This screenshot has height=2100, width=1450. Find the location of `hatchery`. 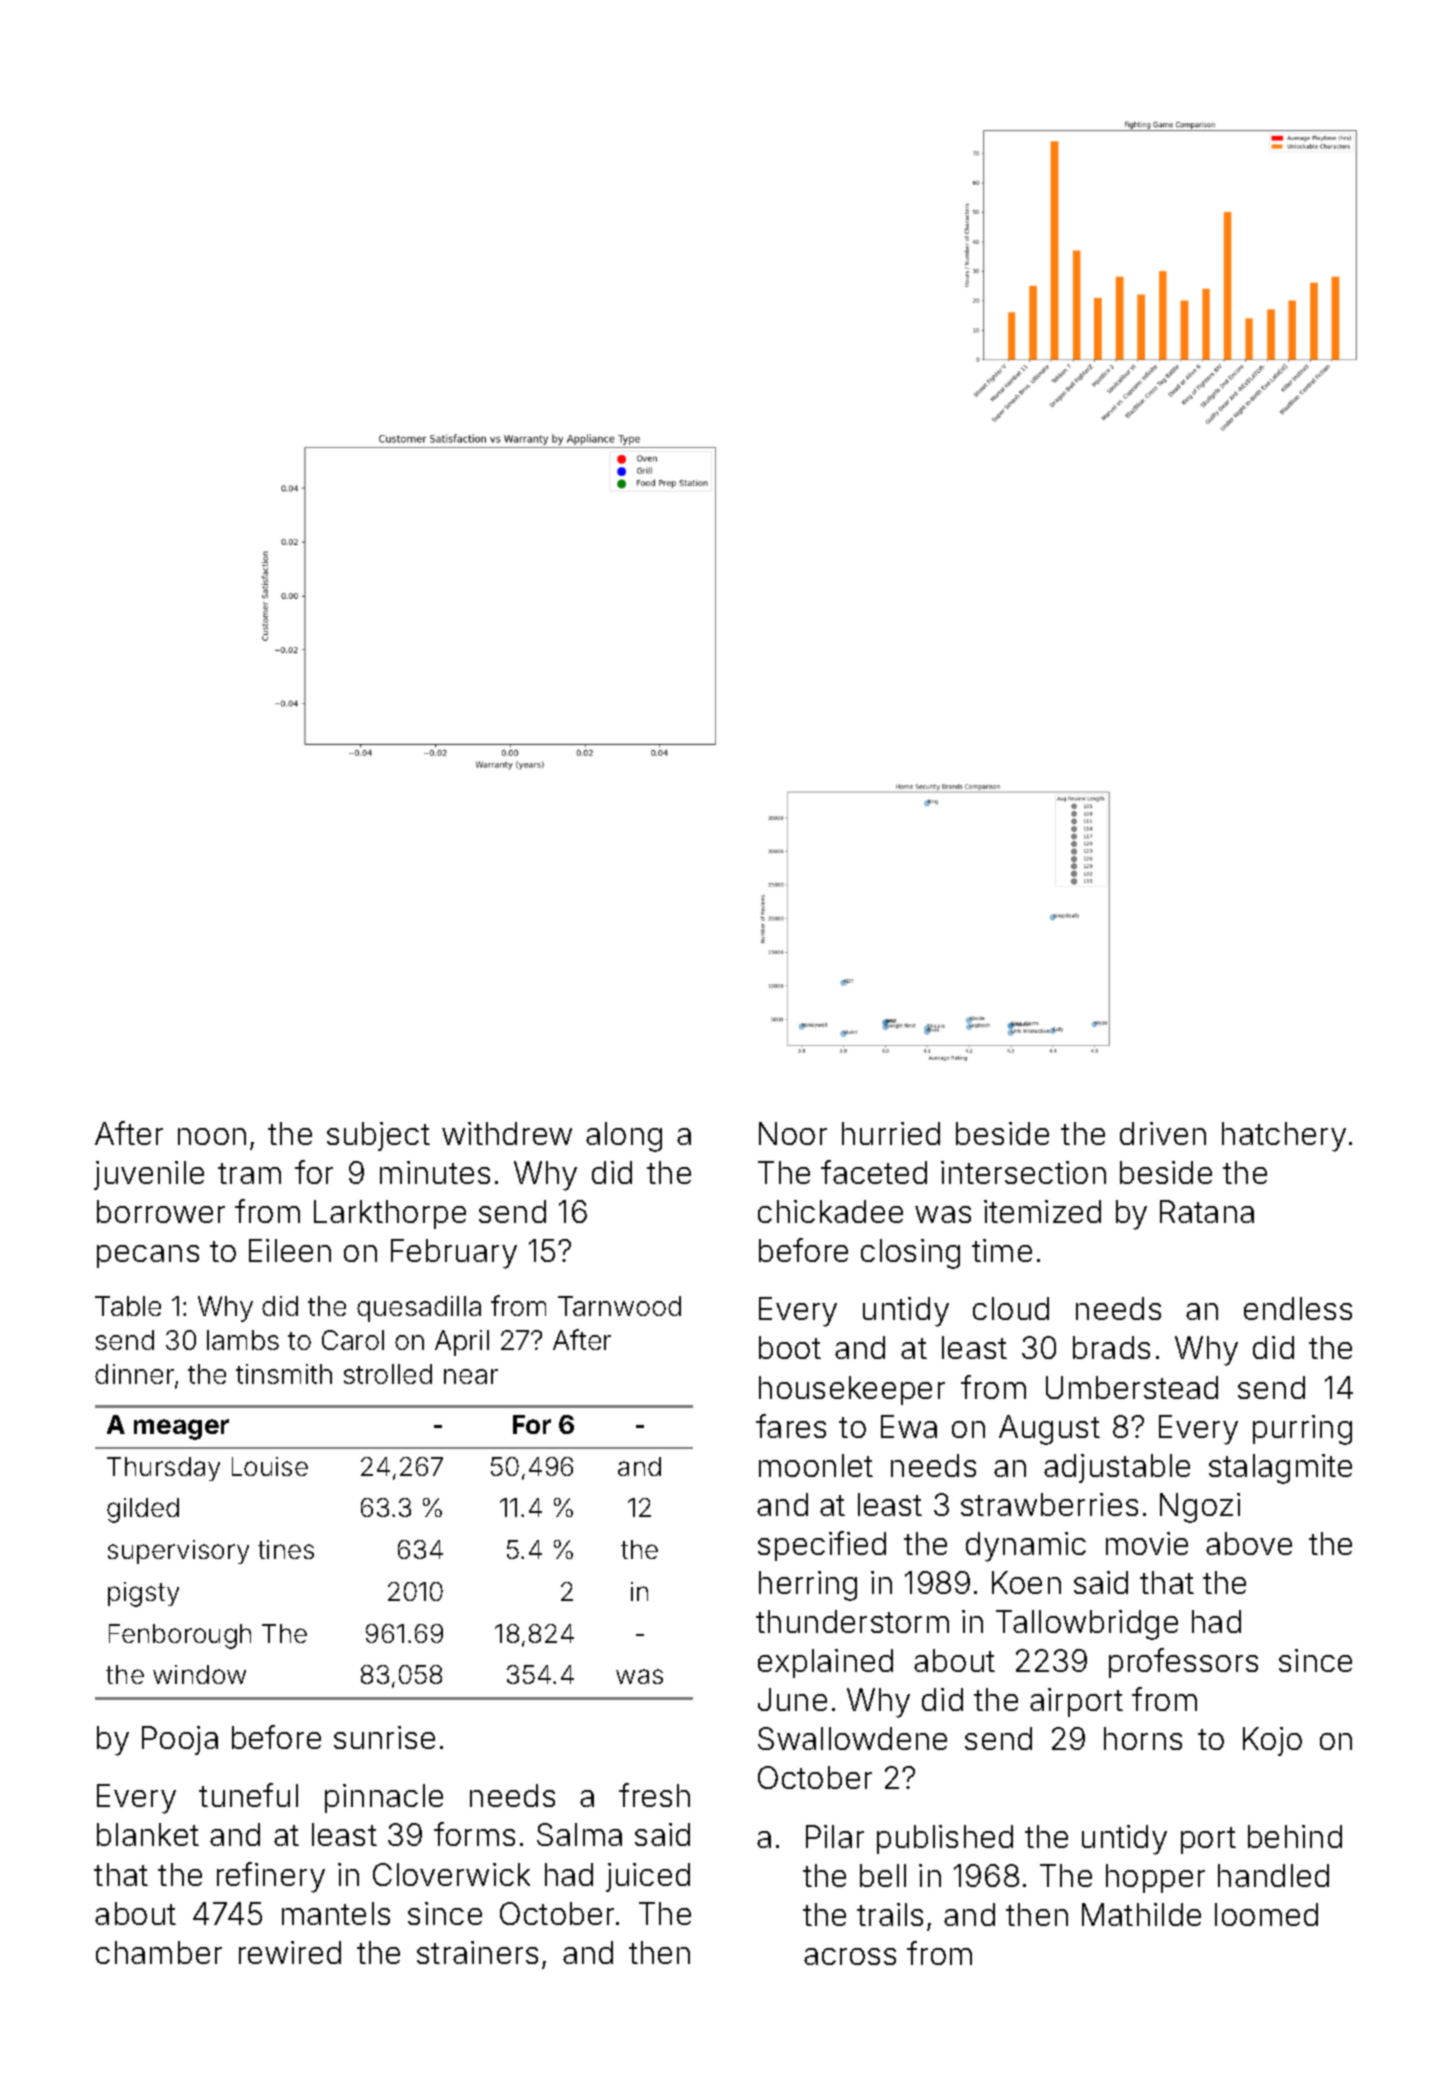

hatchery is located at coordinates (1284, 1137).
